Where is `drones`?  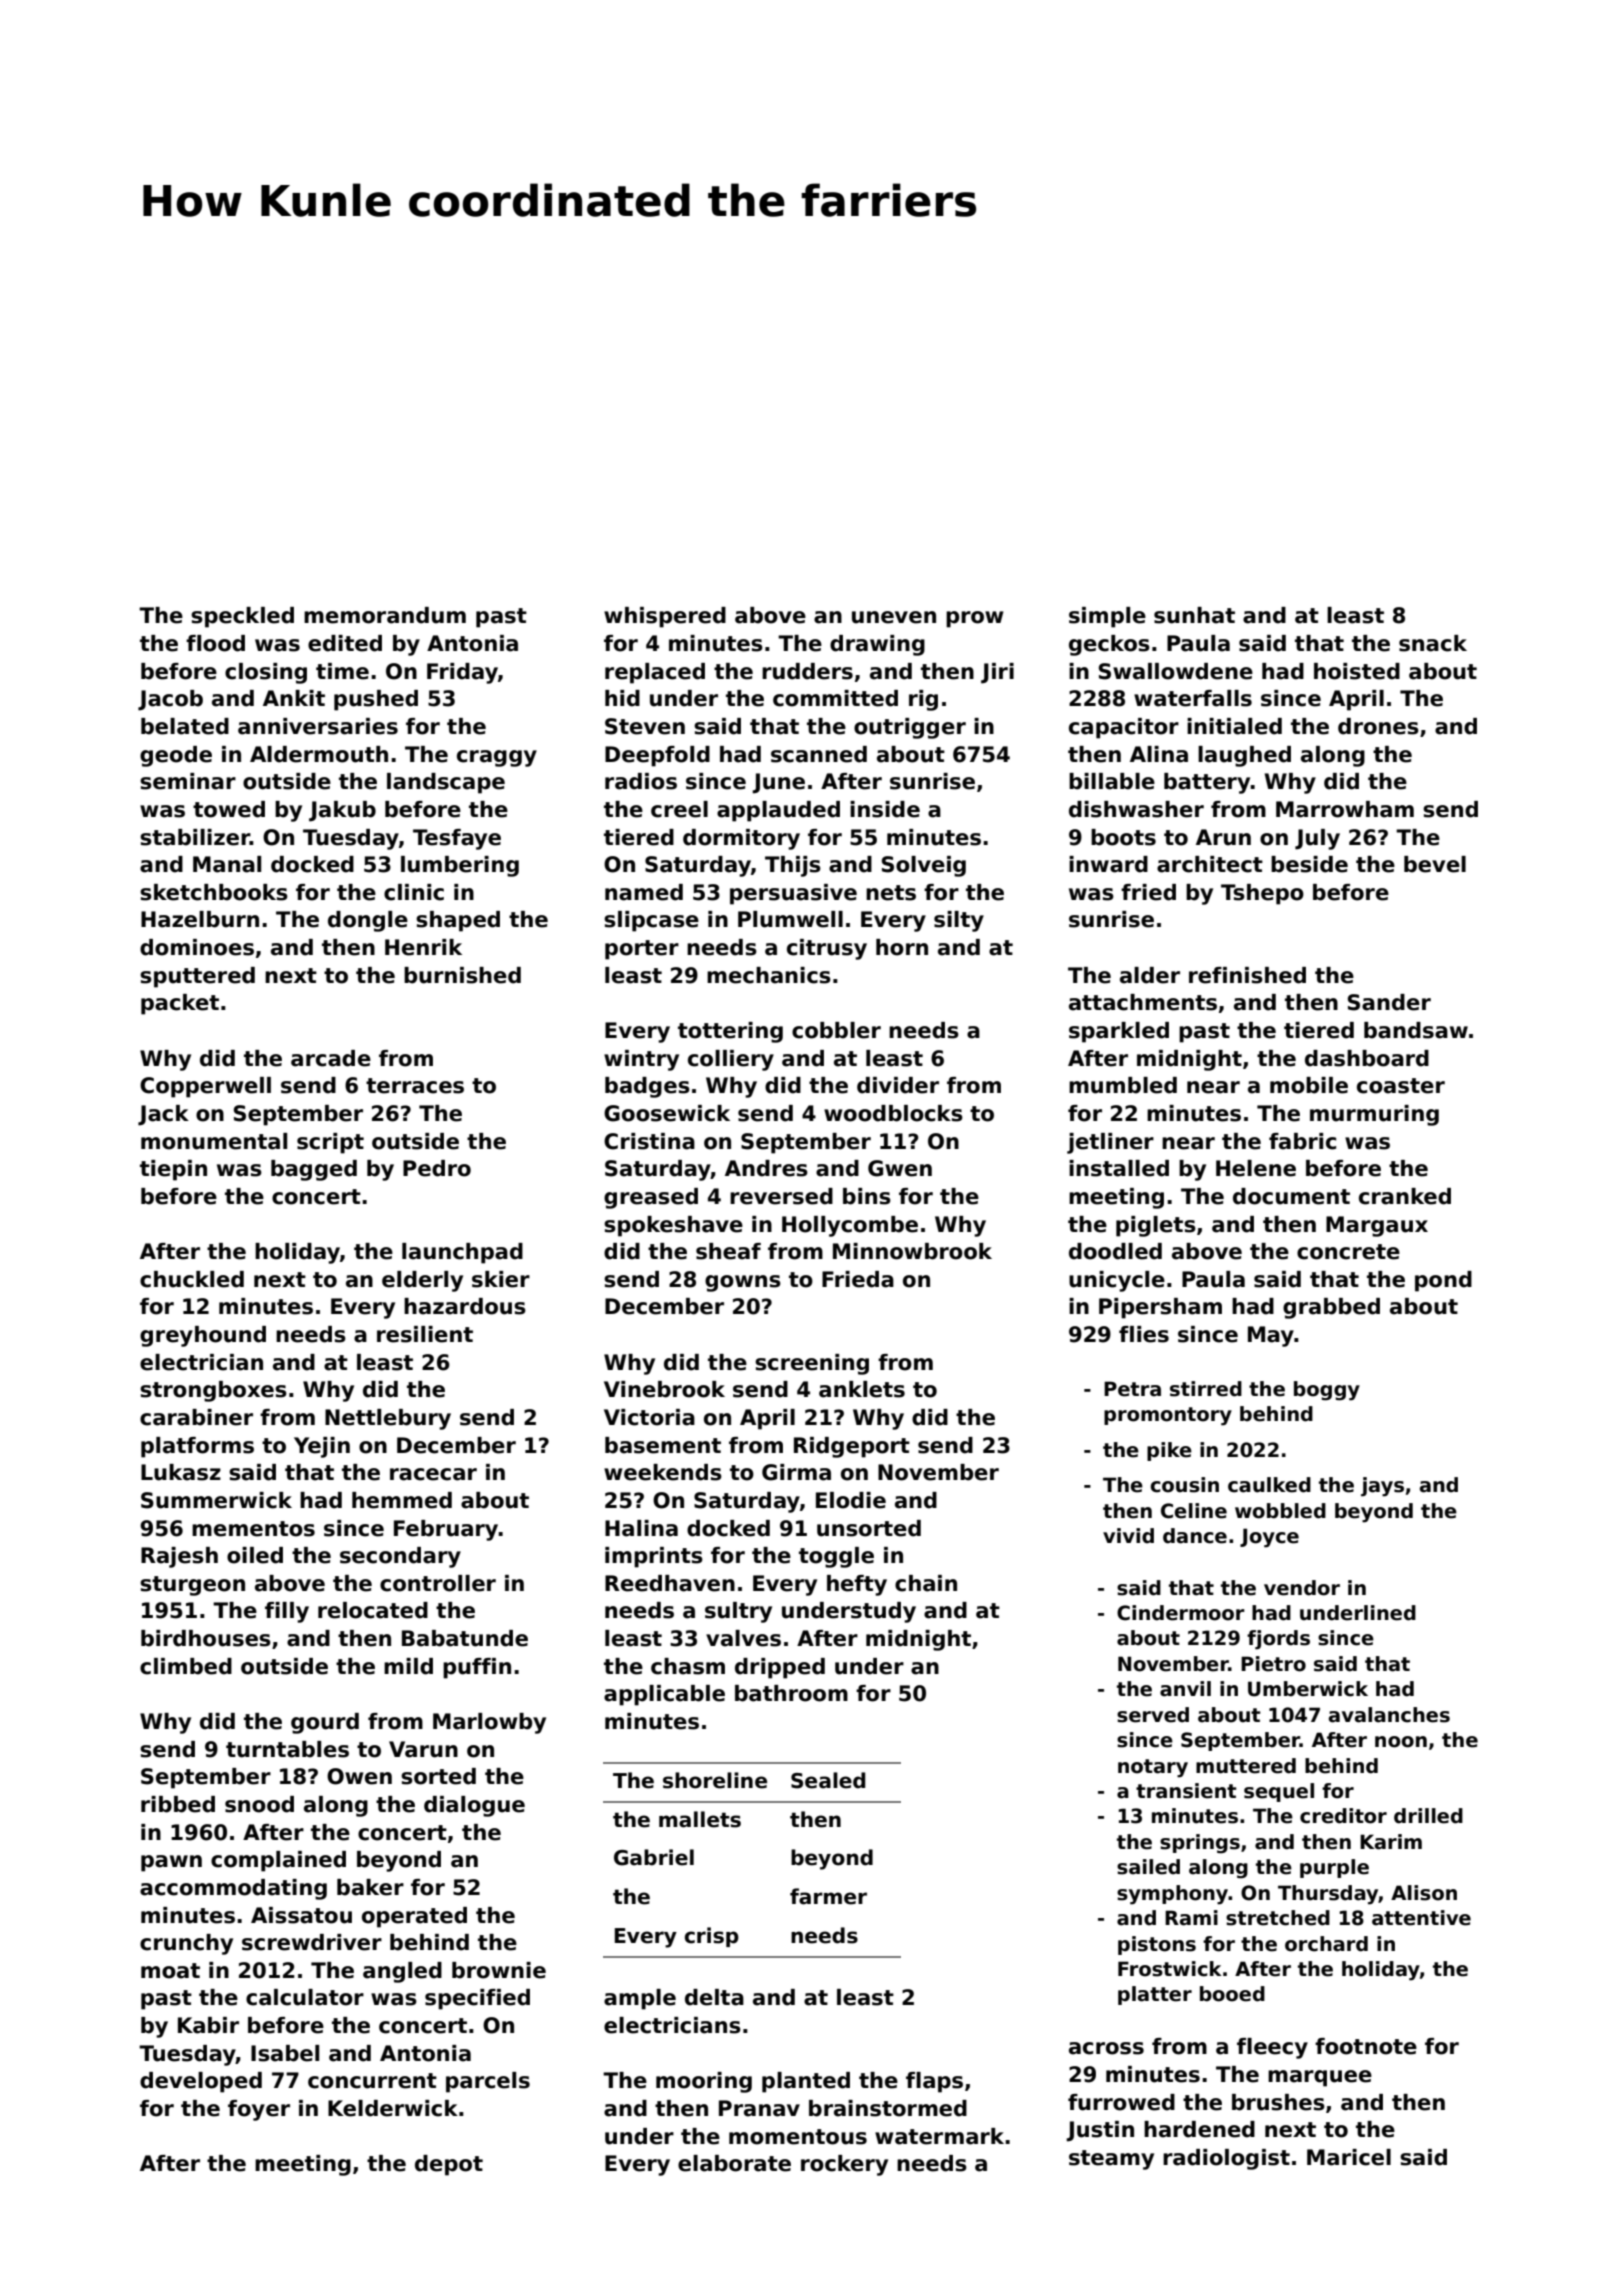 drones is located at coordinates (1378, 726).
